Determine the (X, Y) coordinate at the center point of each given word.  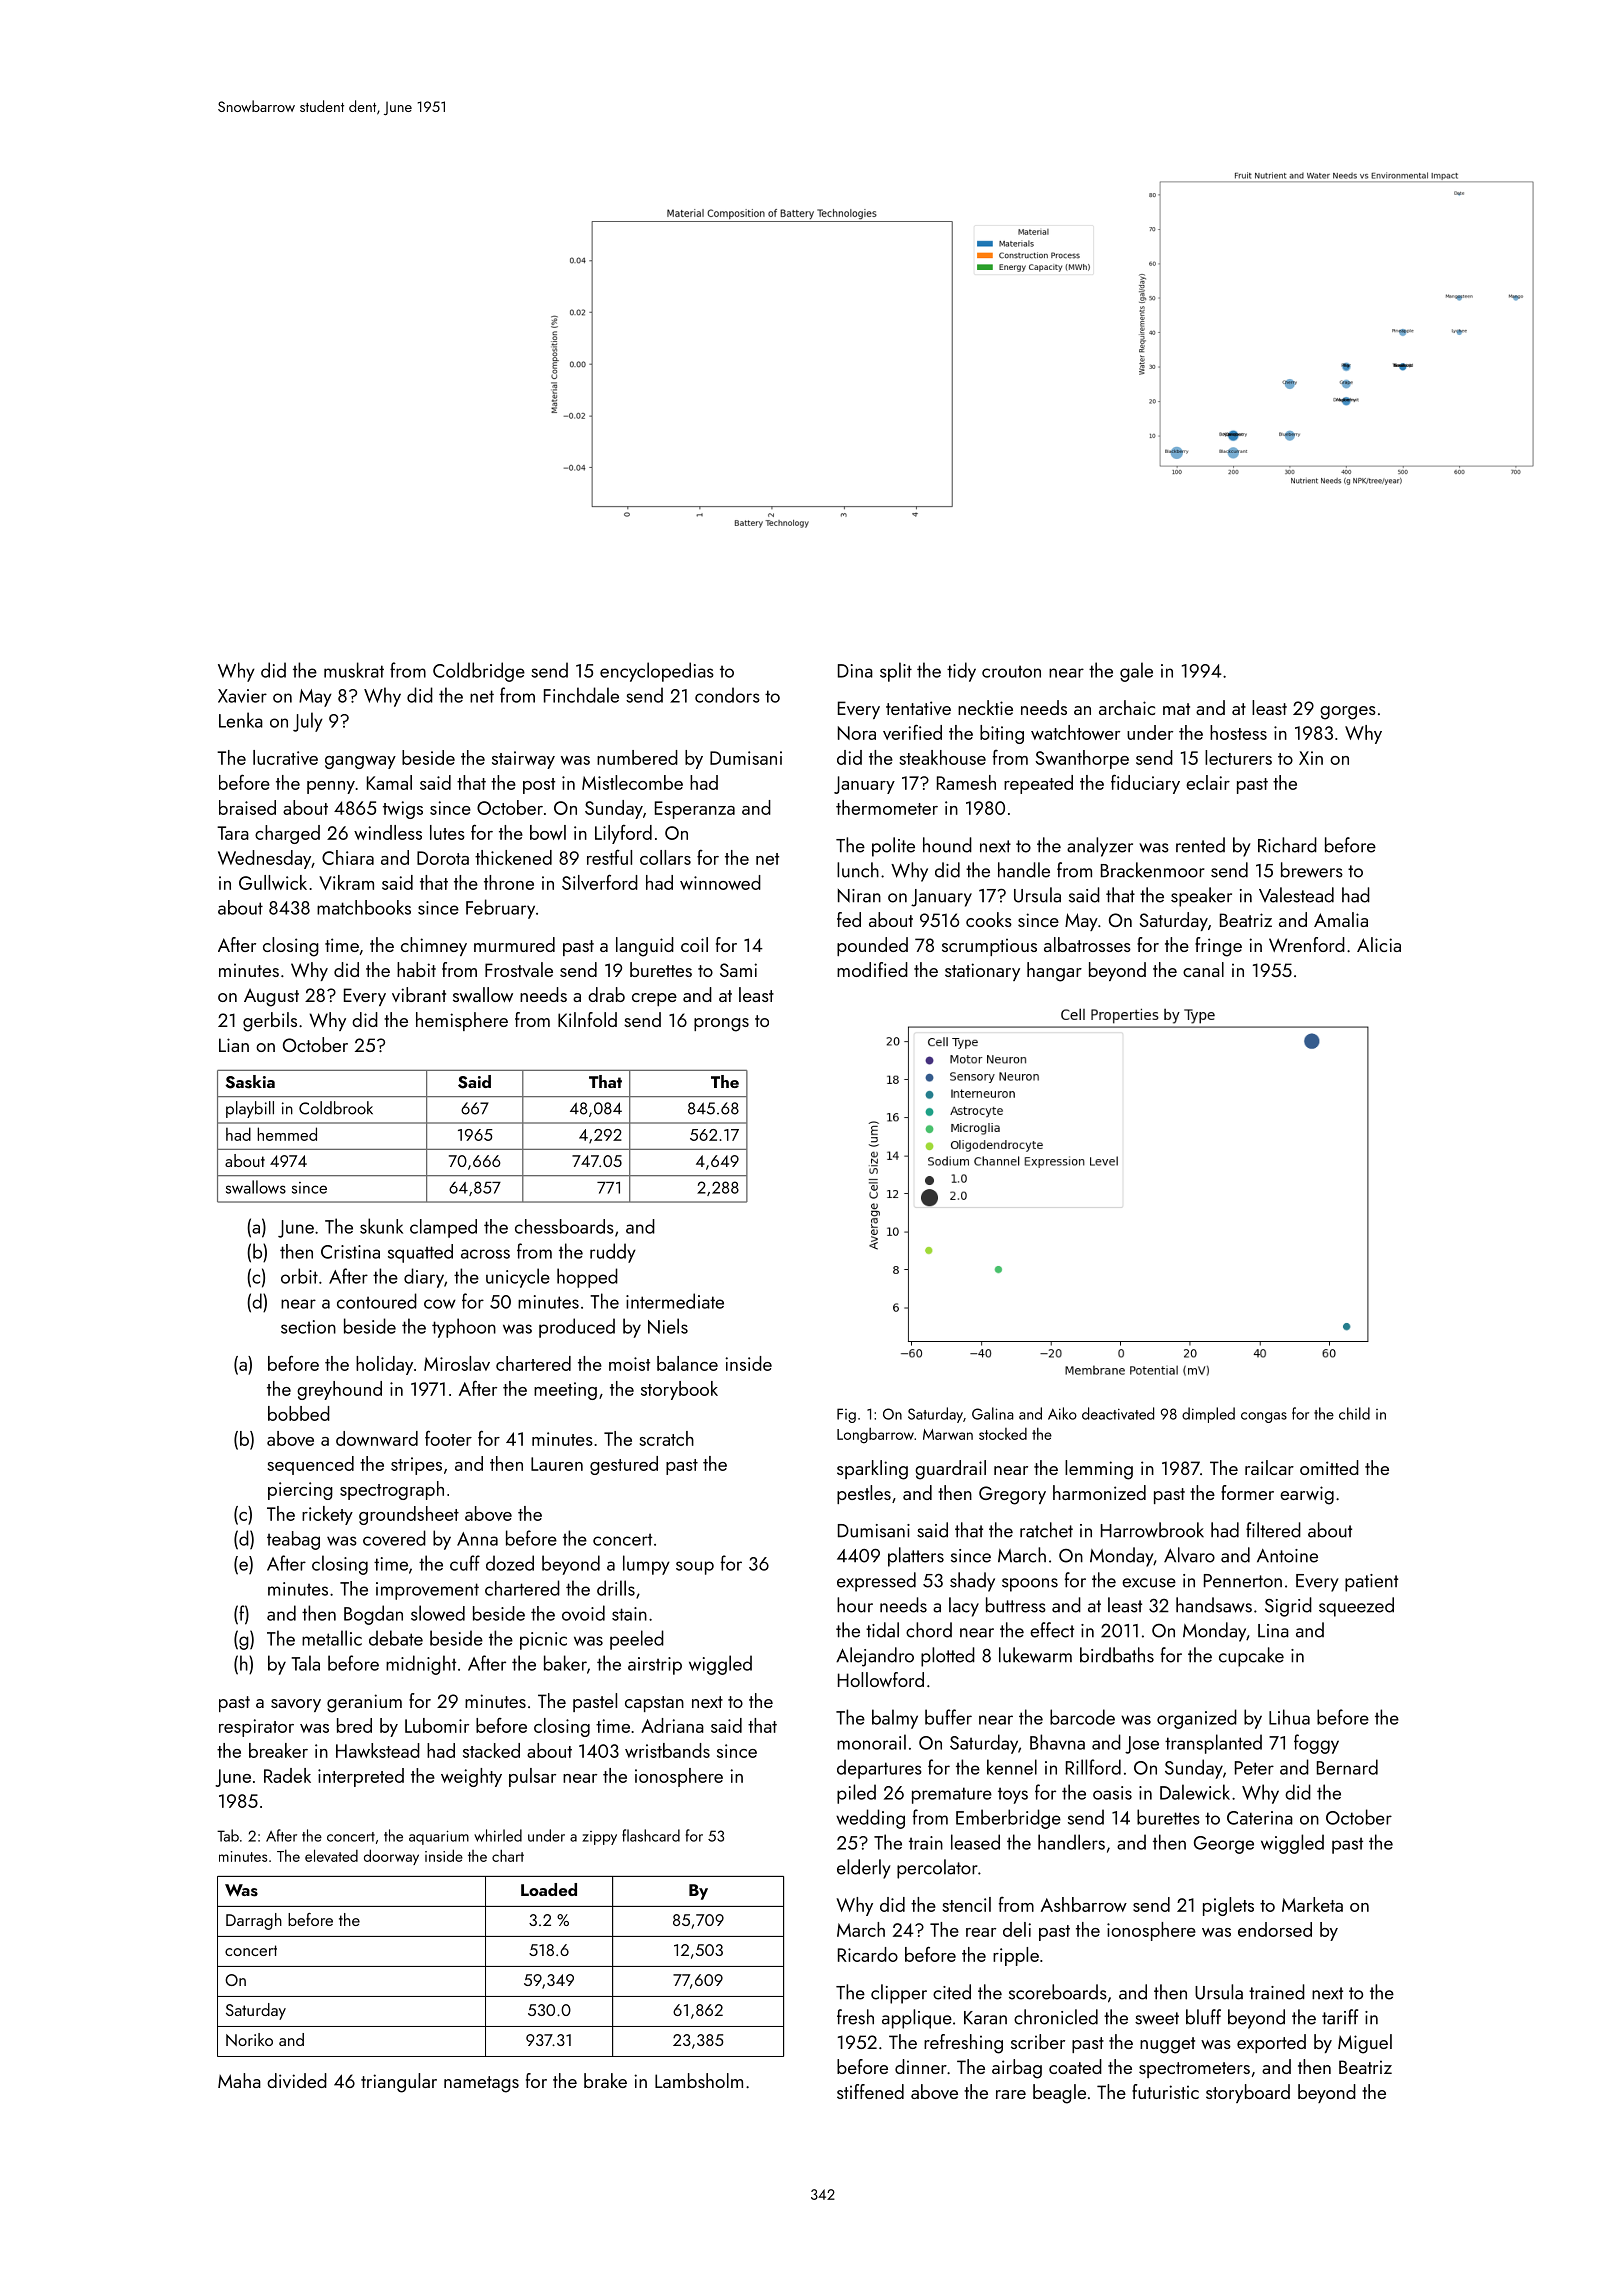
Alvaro (1189, 1555)
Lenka (241, 720)
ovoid (583, 1613)
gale (1136, 672)
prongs (721, 1025)
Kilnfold (587, 1019)
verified (912, 732)
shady (972, 1582)
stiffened (870, 2091)
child (1354, 1413)
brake (605, 2080)
